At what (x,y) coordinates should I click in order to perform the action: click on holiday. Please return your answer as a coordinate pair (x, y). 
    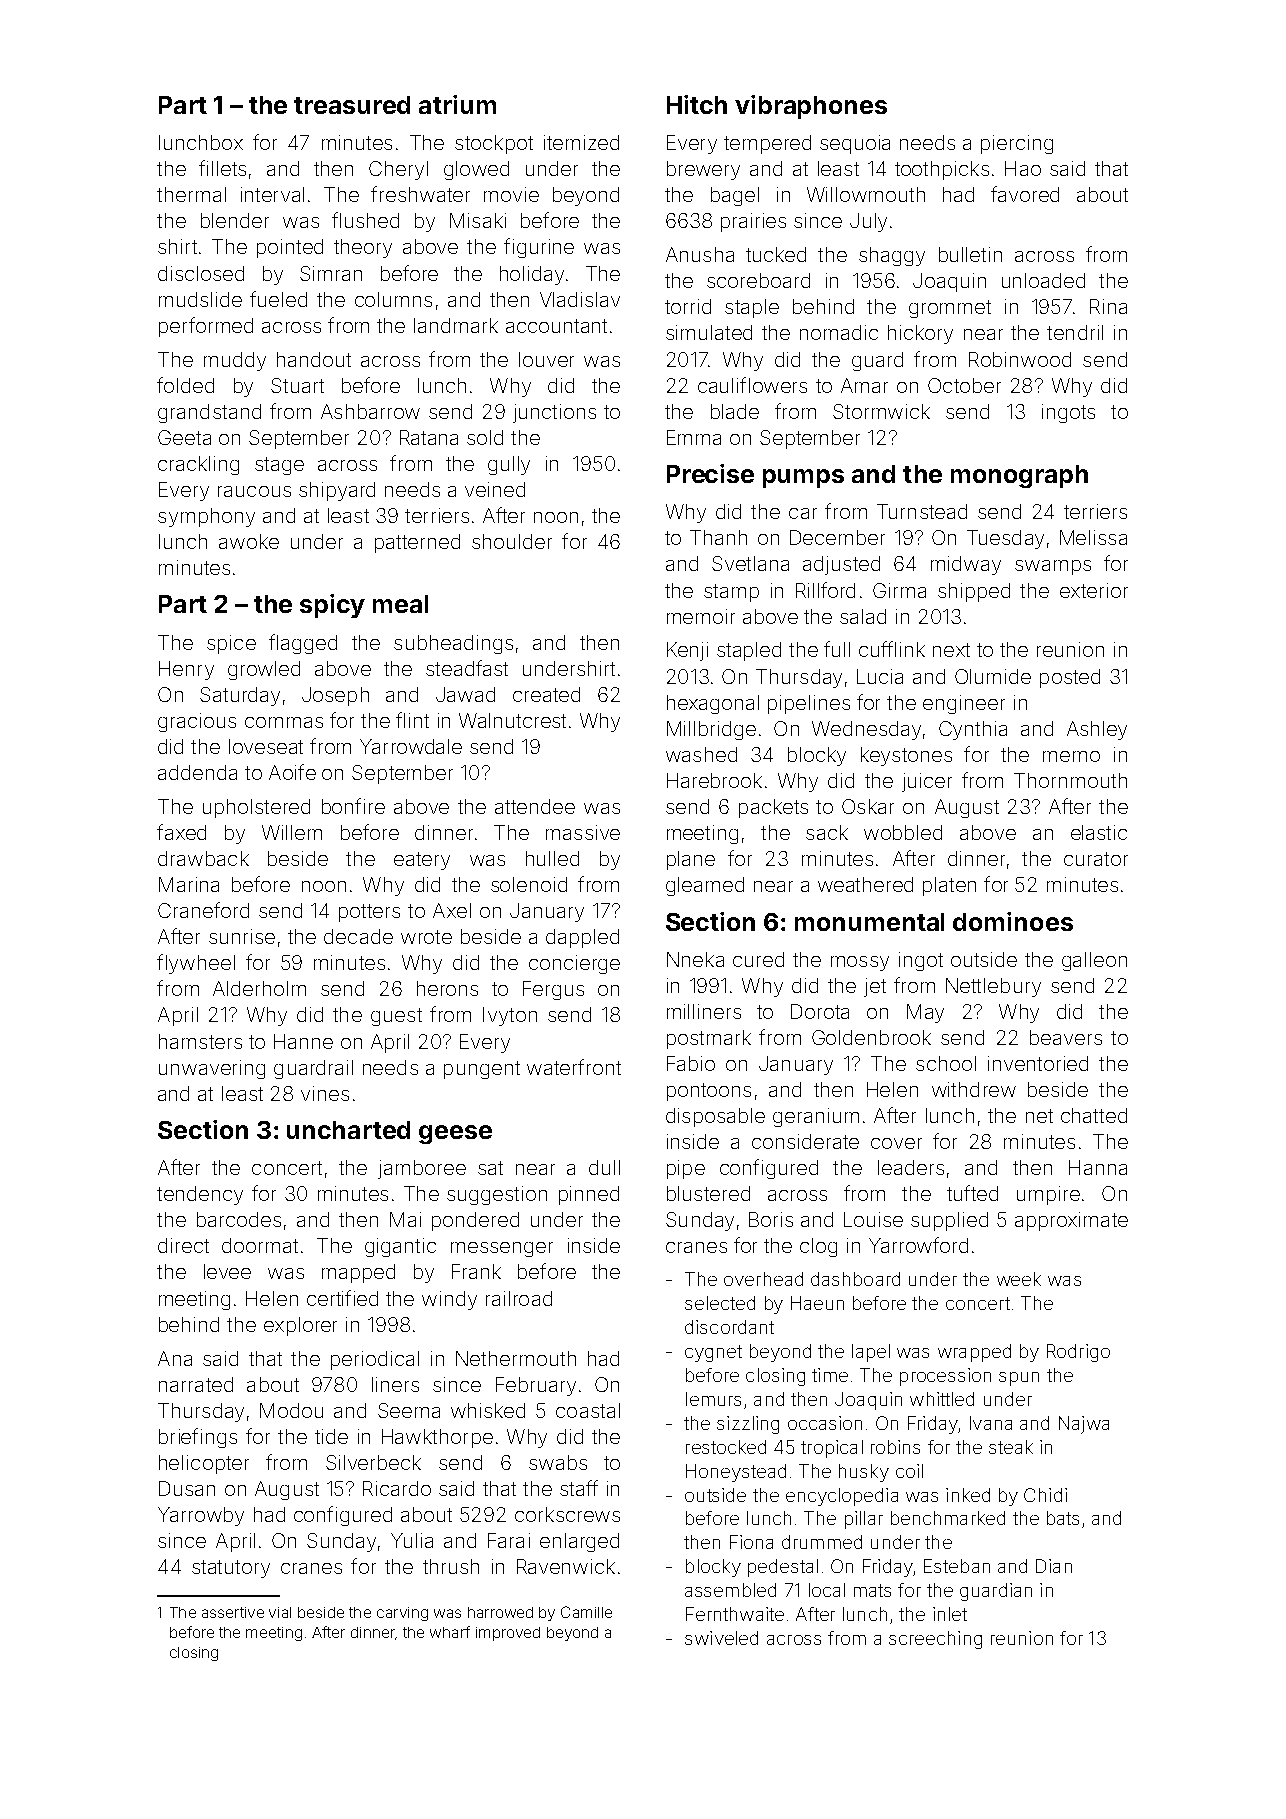
    Looking at the image, I should click on (532, 275).
